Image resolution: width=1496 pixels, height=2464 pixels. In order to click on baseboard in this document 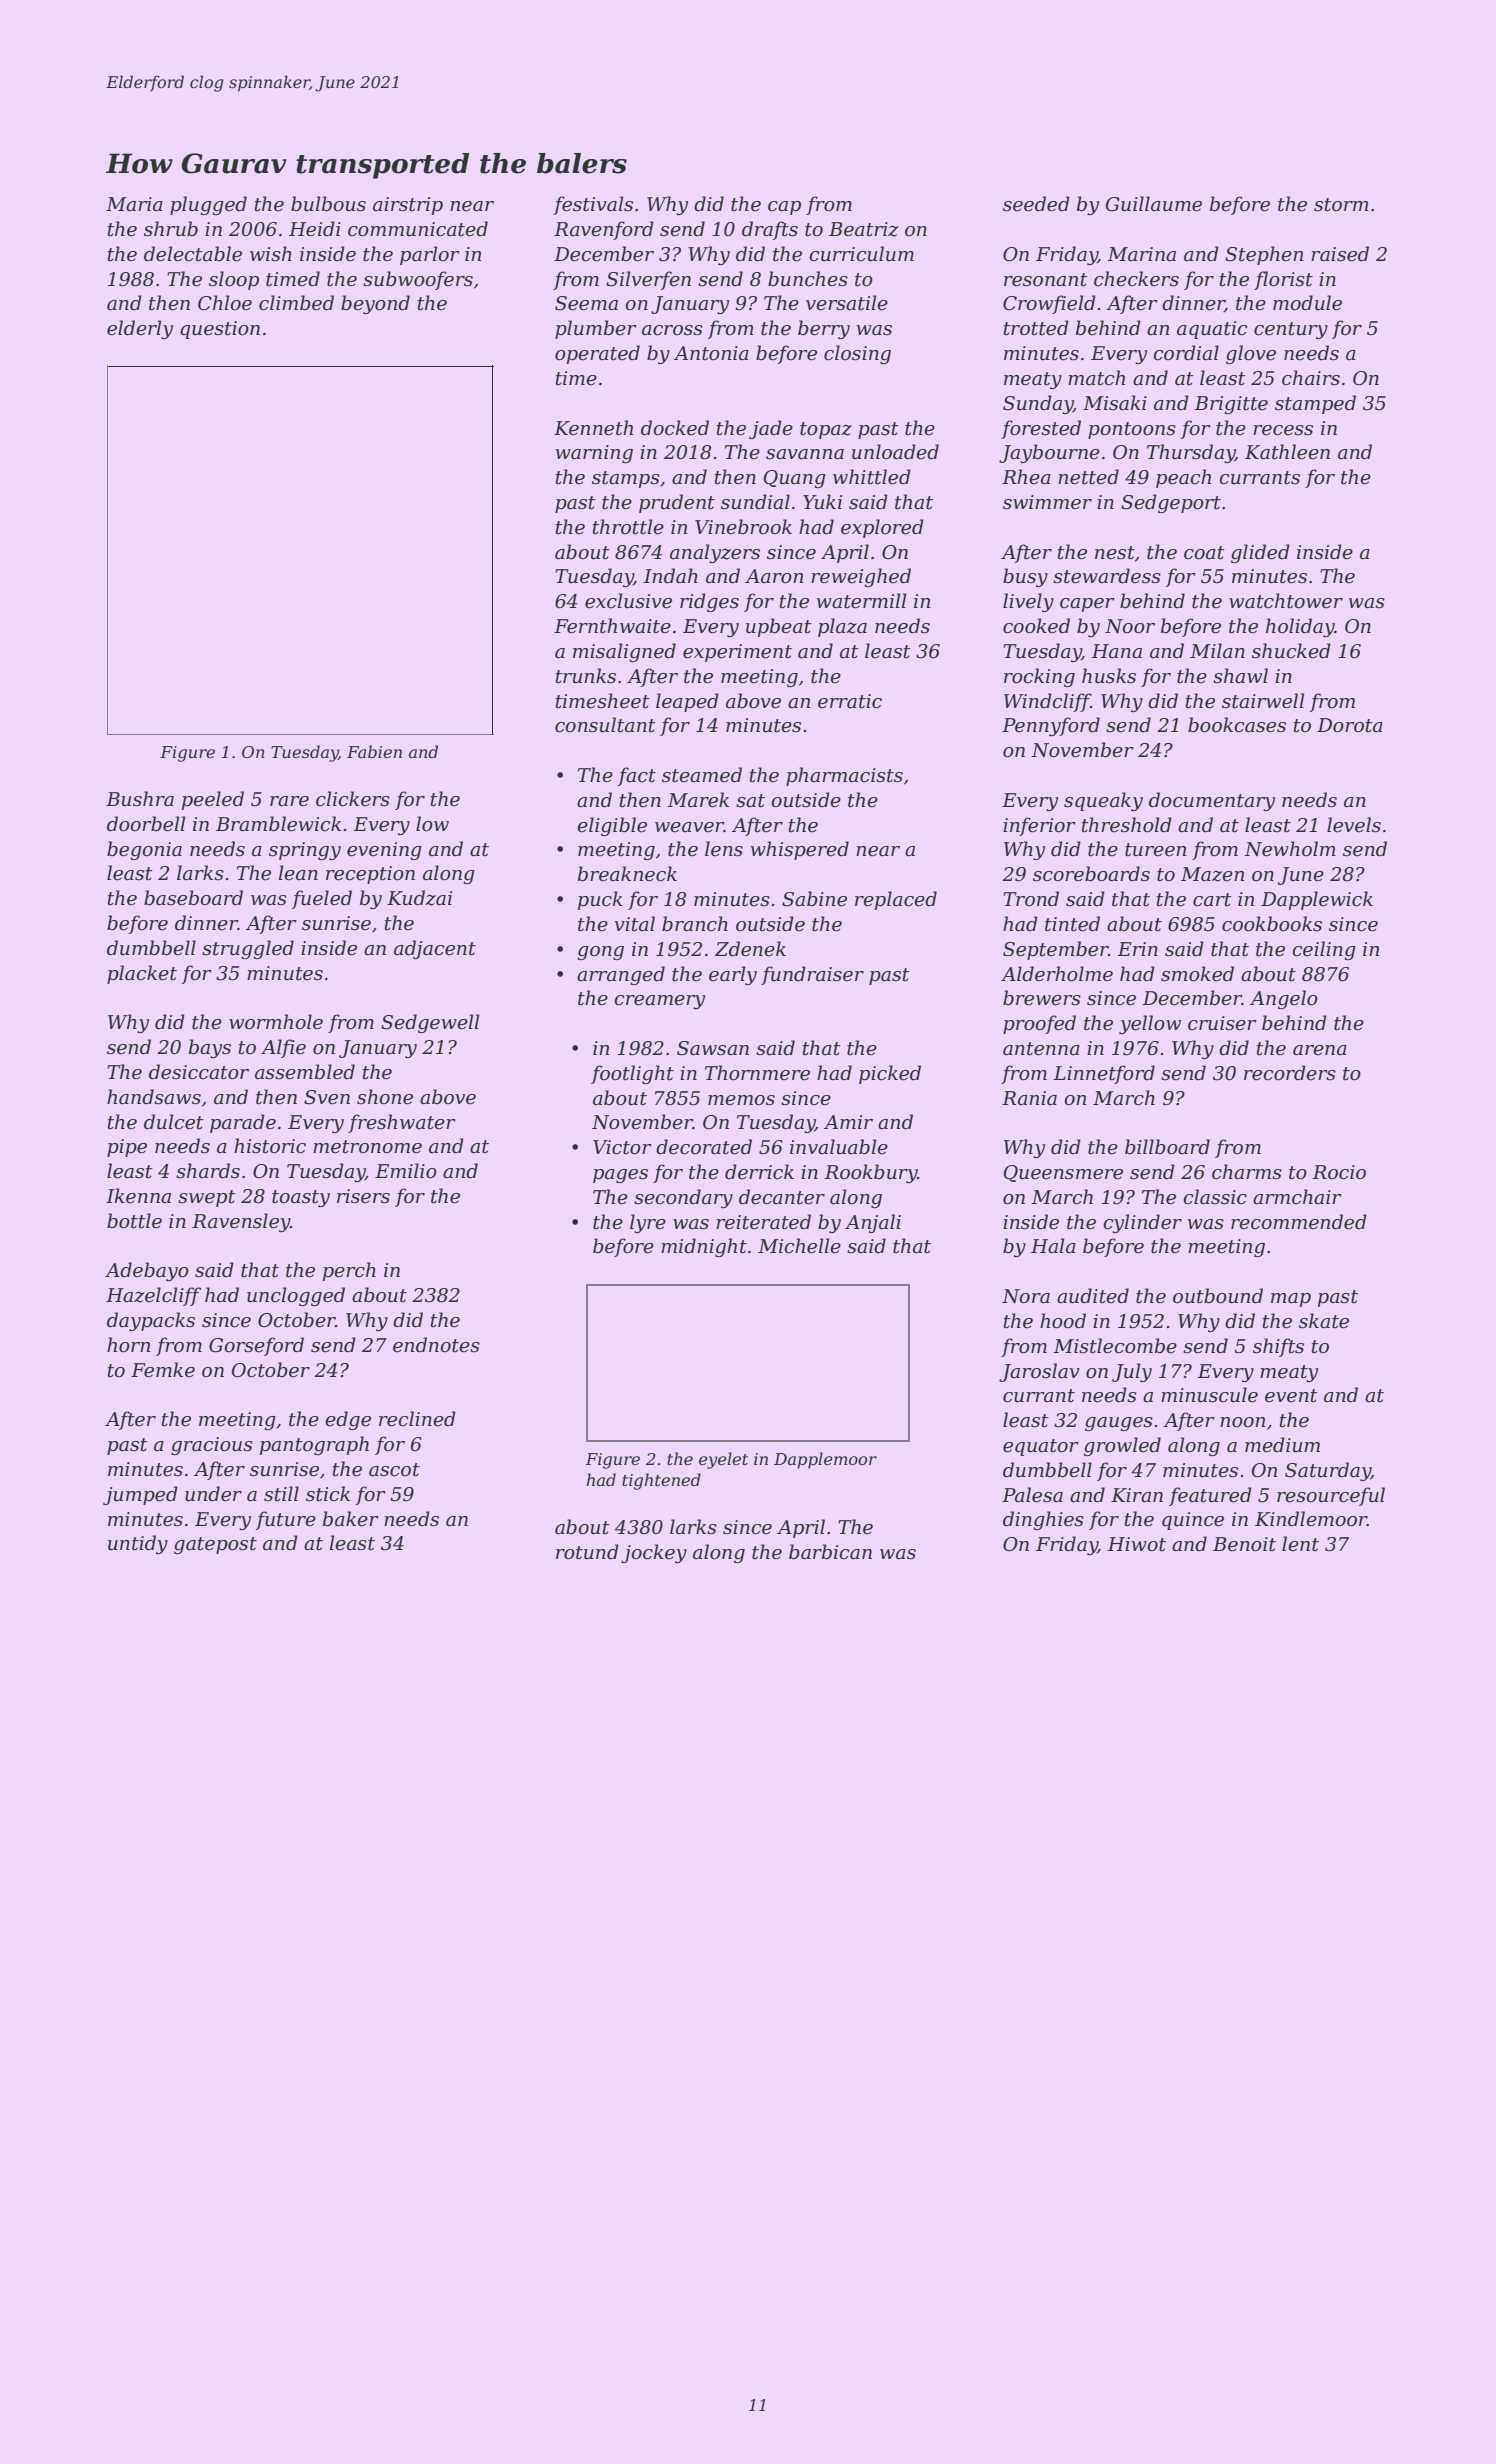, I will do `click(193, 898)`.
